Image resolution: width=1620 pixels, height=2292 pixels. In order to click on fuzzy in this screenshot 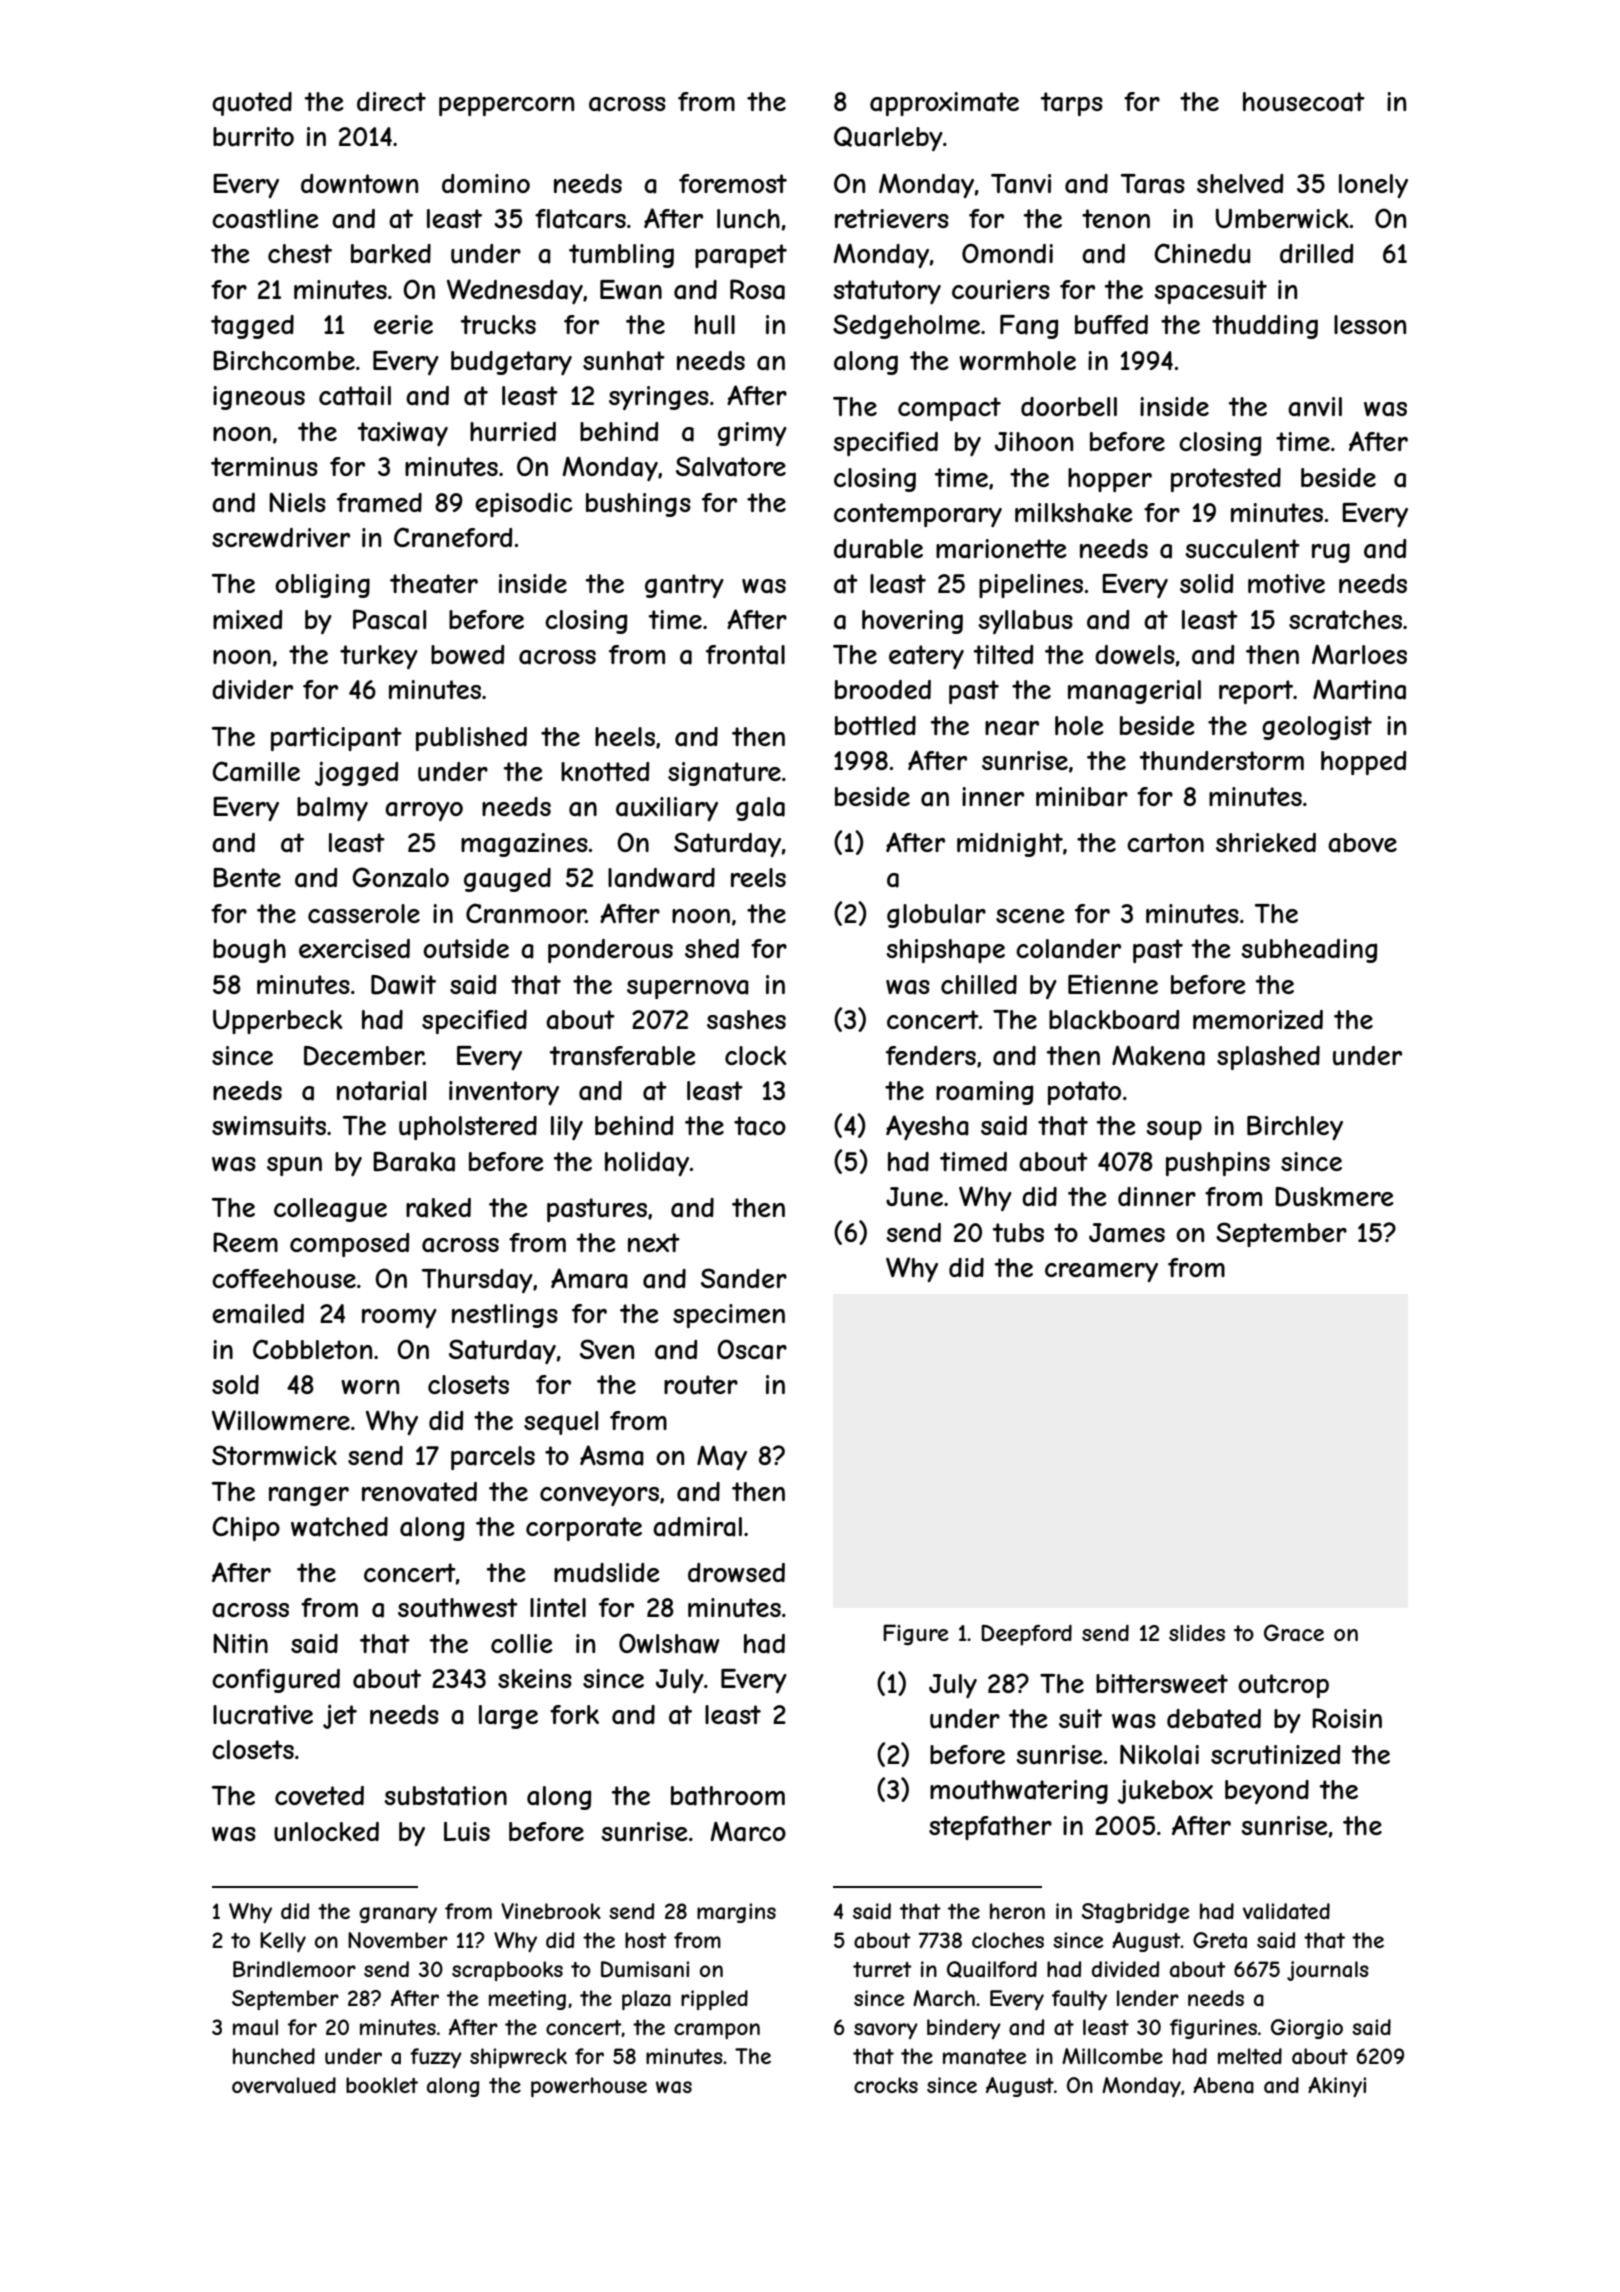, I will do `click(436, 2058)`.
